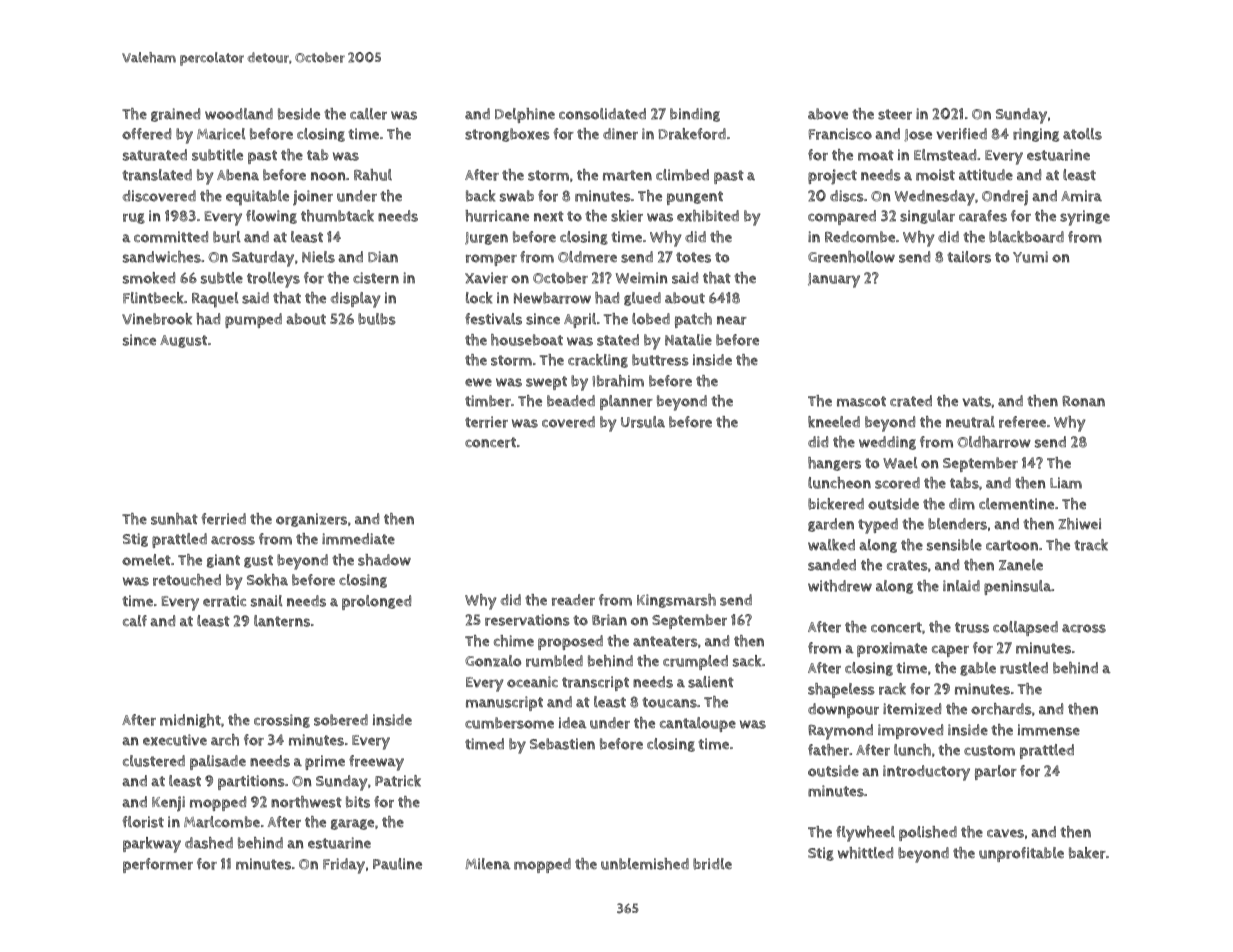 The image size is (1233, 952). Describe the element at coordinates (609, 620) in the screenshot. I see `Brian` at that location.
